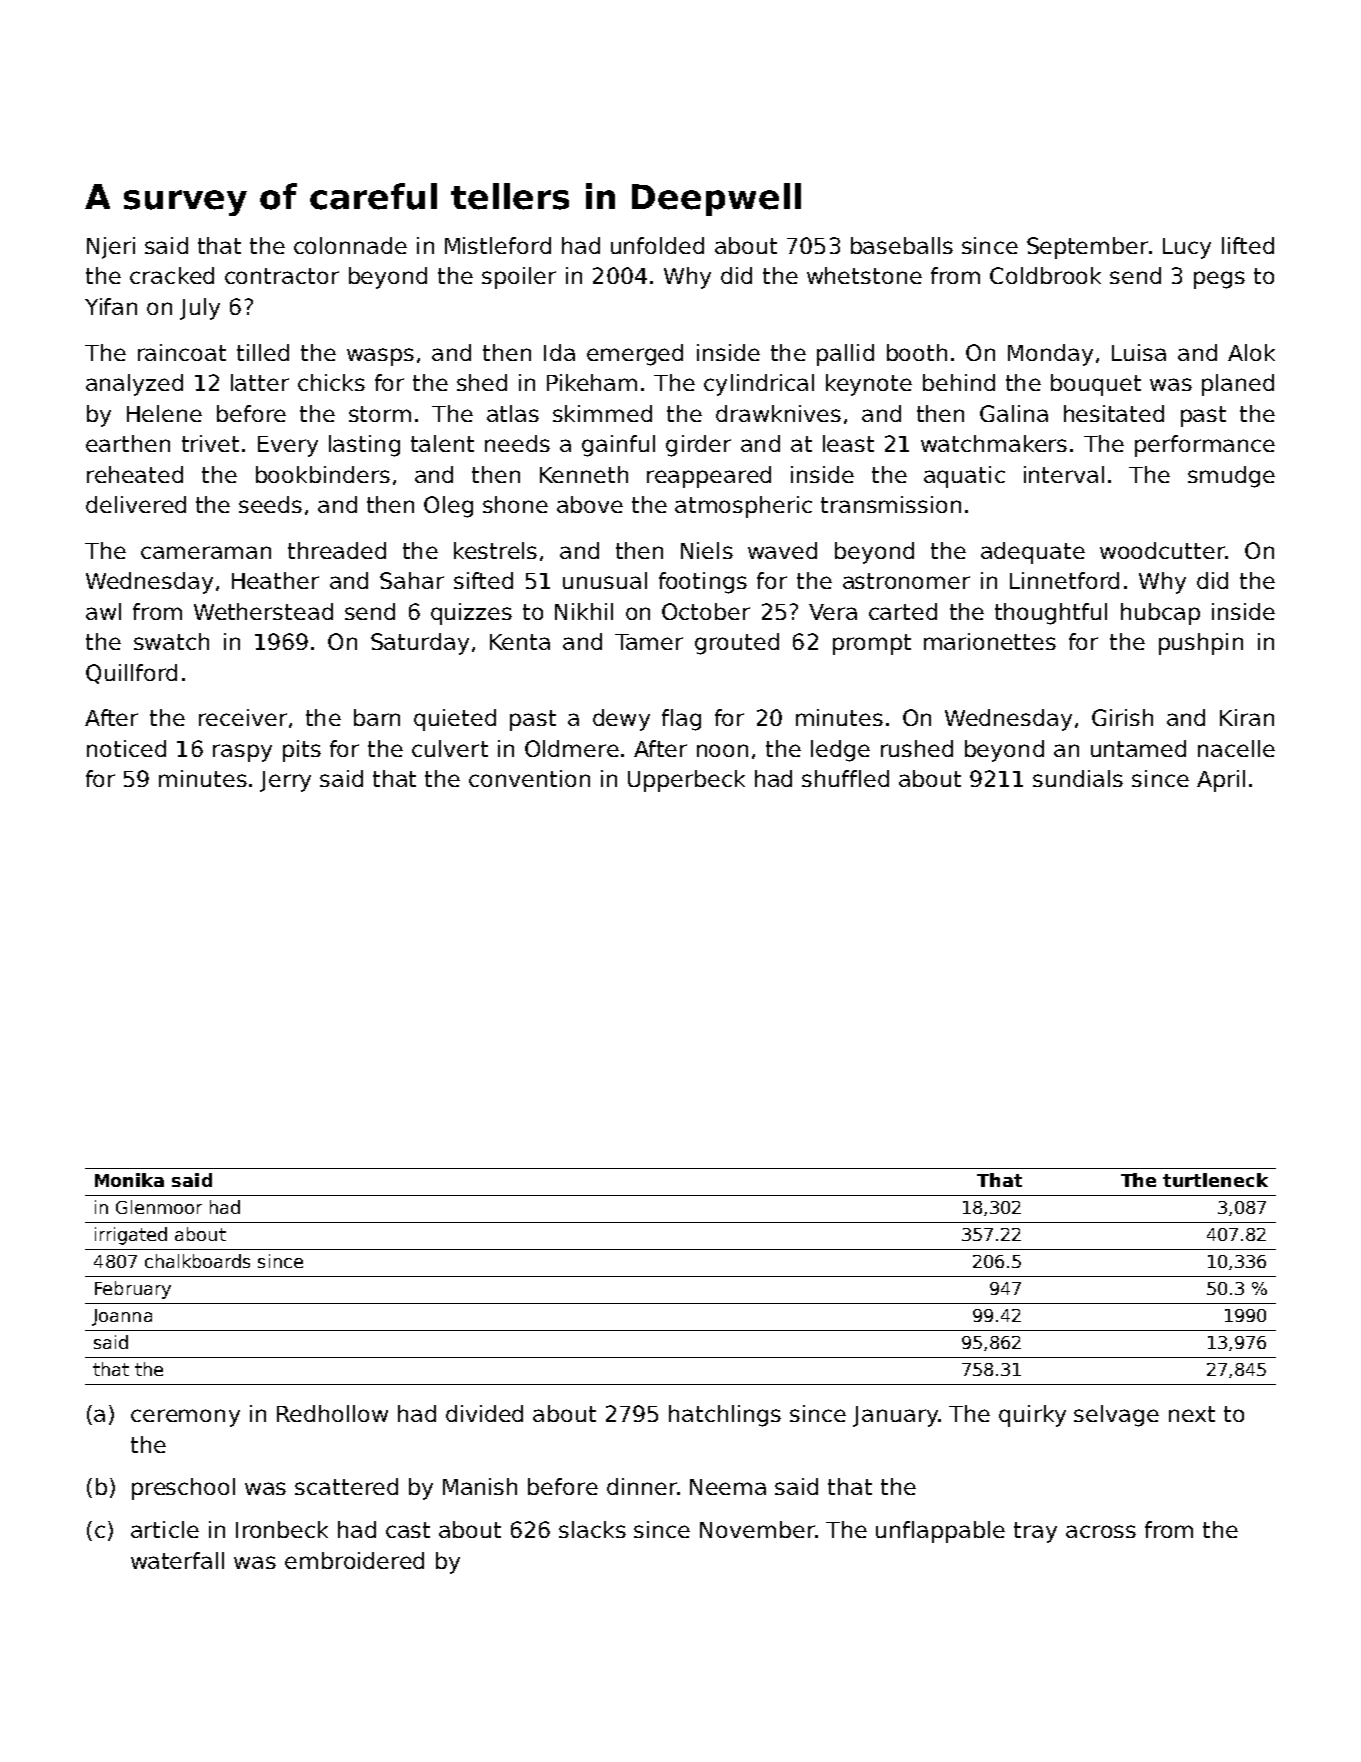  Describe the element at coordinates (448, 507) in the screenshot. I see `Oleg` at that location.
